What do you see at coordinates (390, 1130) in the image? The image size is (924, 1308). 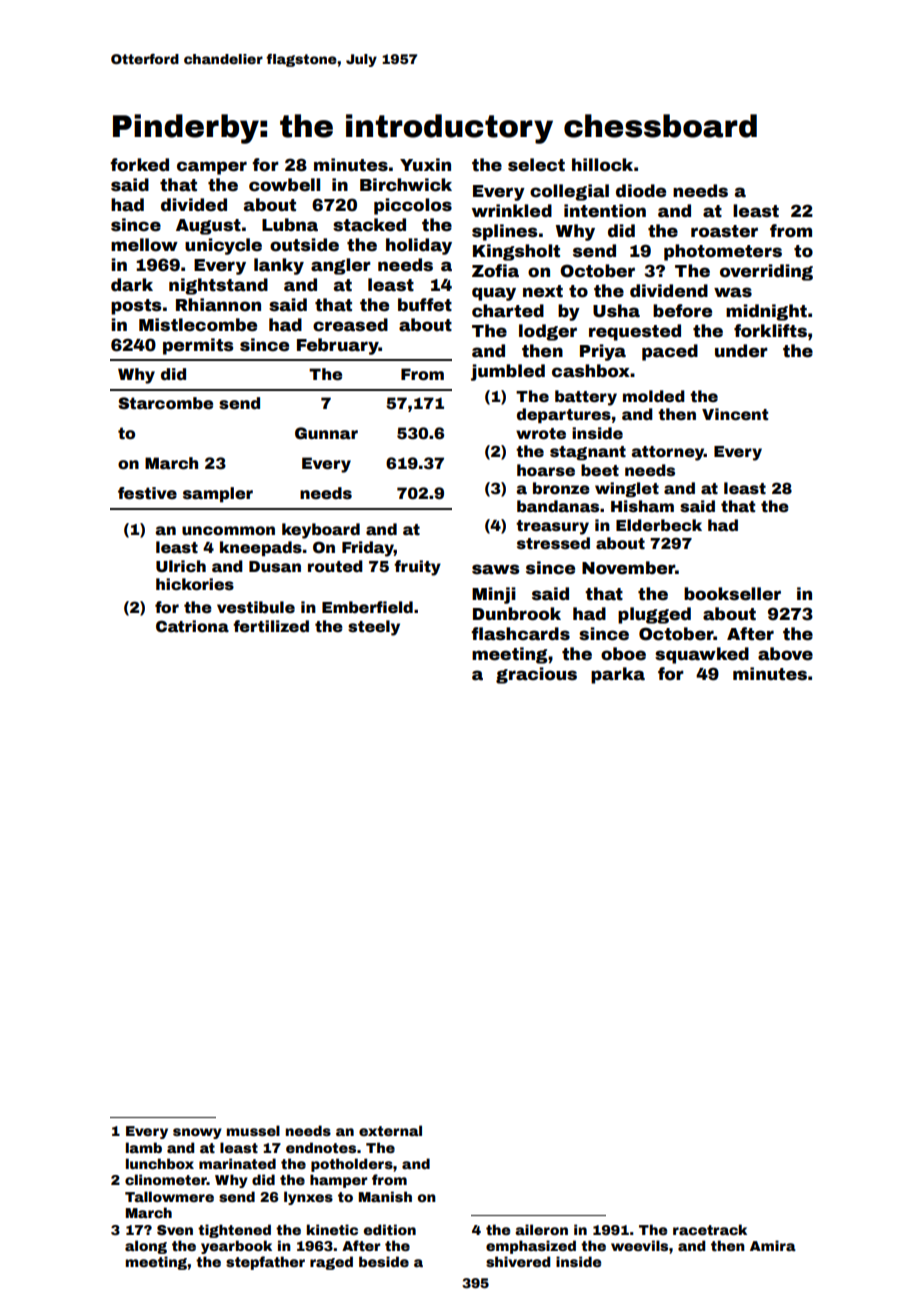 I see `external` at bounding box center [390, 1130].
